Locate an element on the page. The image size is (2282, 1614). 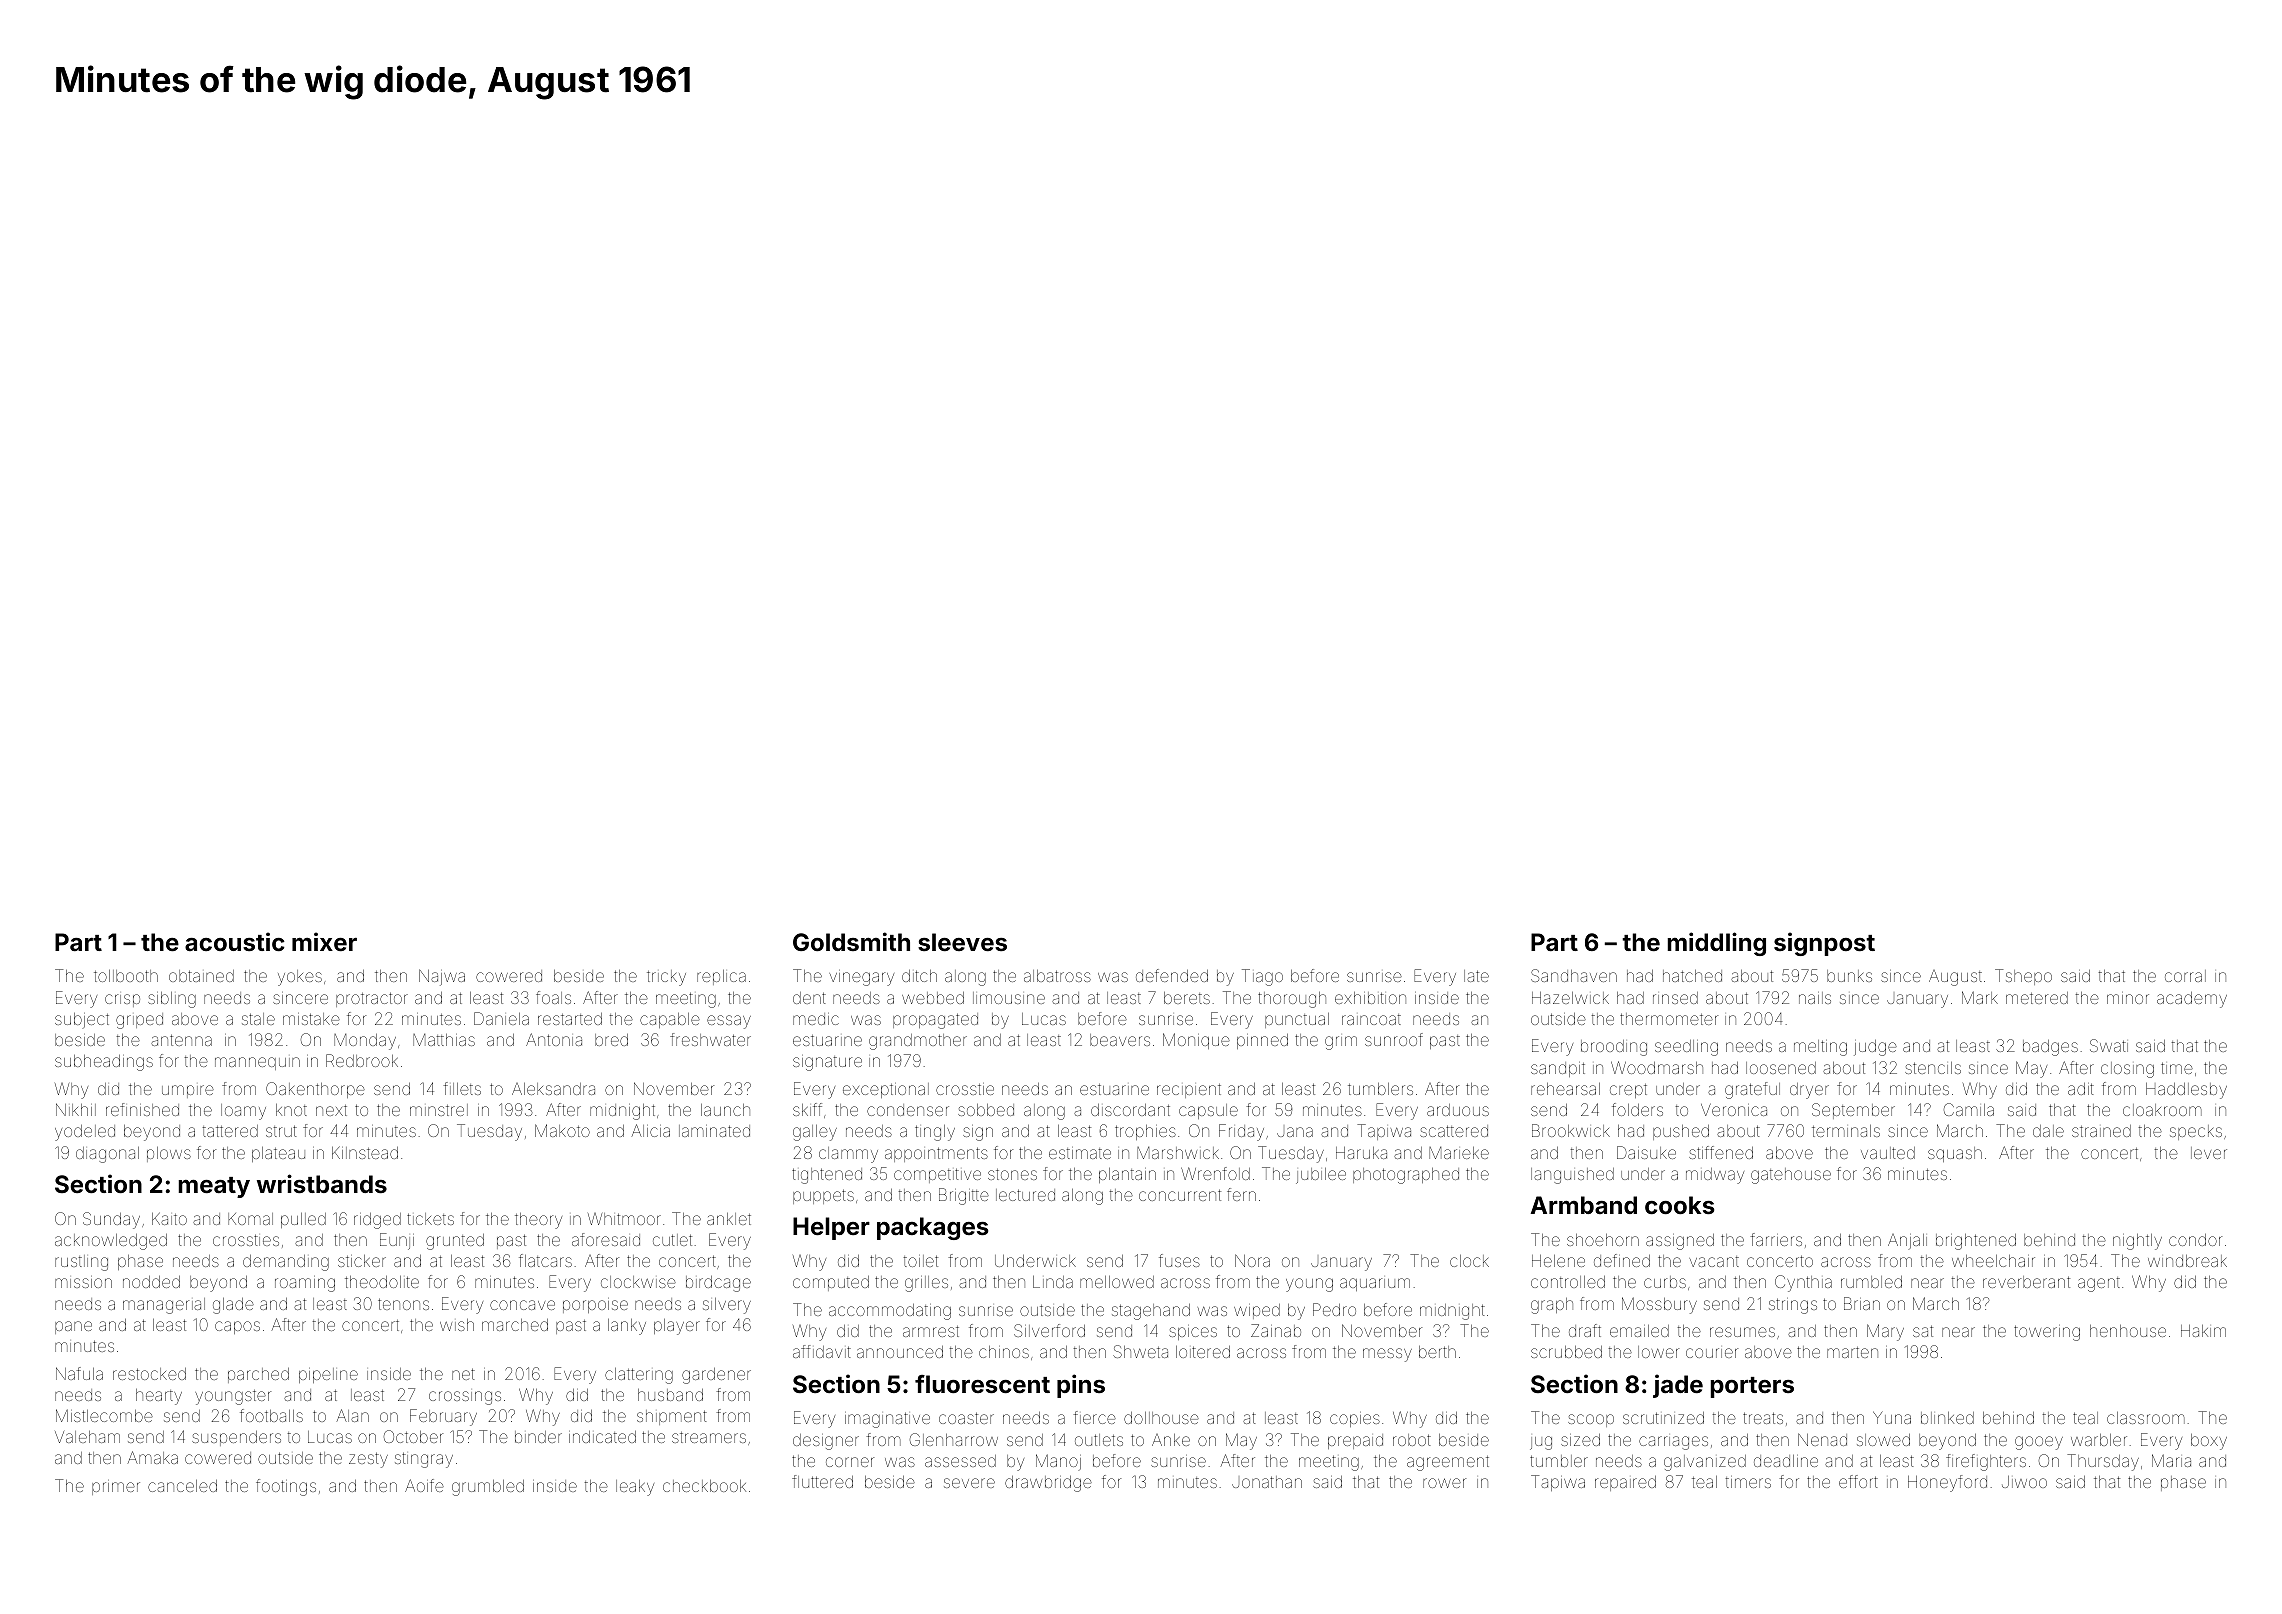
Jonathan is located at coordinates (1267, 1482).
